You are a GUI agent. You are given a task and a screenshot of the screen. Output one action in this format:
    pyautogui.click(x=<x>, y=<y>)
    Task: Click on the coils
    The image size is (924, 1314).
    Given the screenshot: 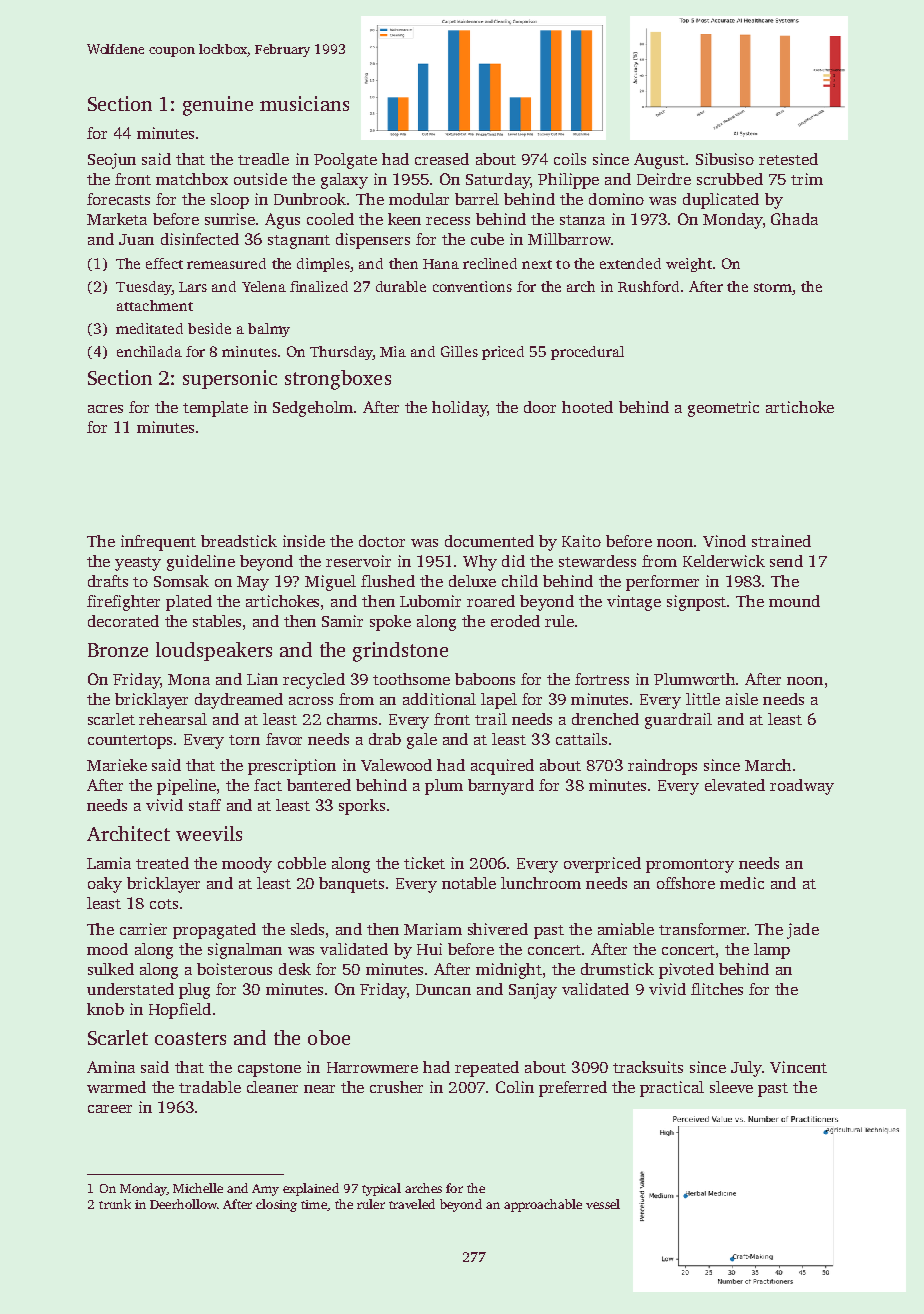 What is the action you would take?
    pyautogui.click(x=570, y=159)
